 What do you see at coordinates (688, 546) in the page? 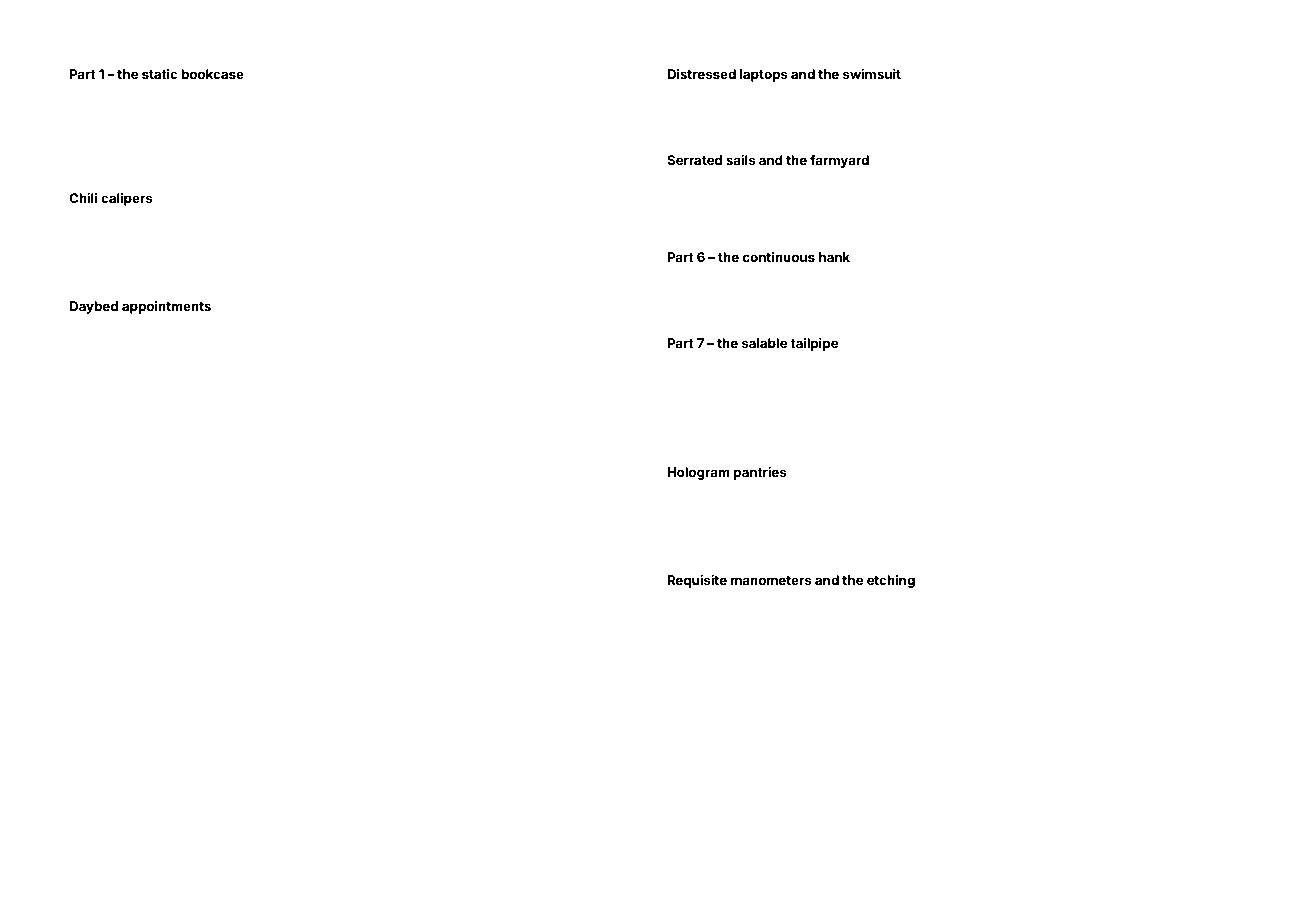
I see `glossaries` at bounding box center [688, 546].
